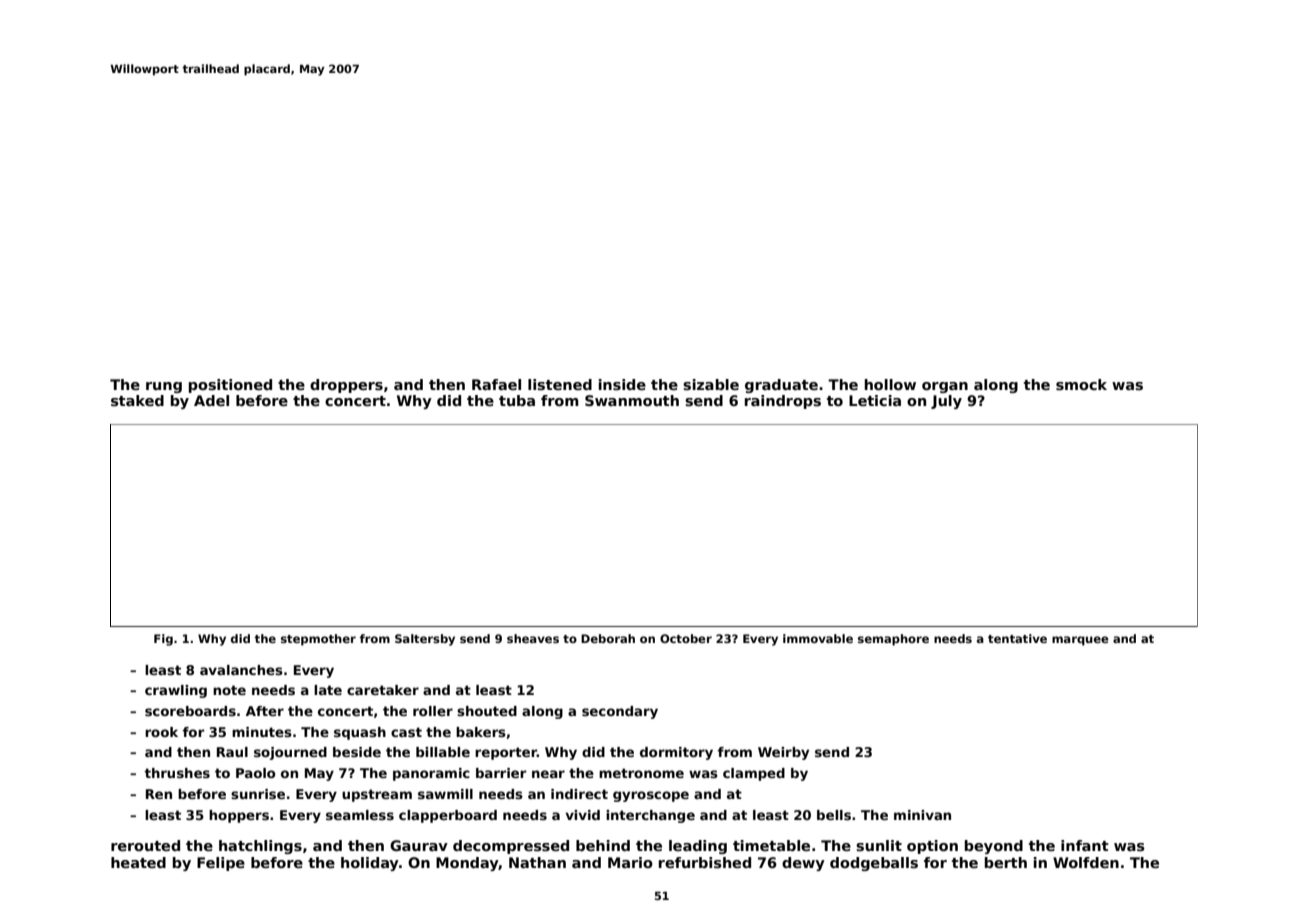  Describe the element at coordinates (1085, 845) in the image. I see `infant` at that location.
